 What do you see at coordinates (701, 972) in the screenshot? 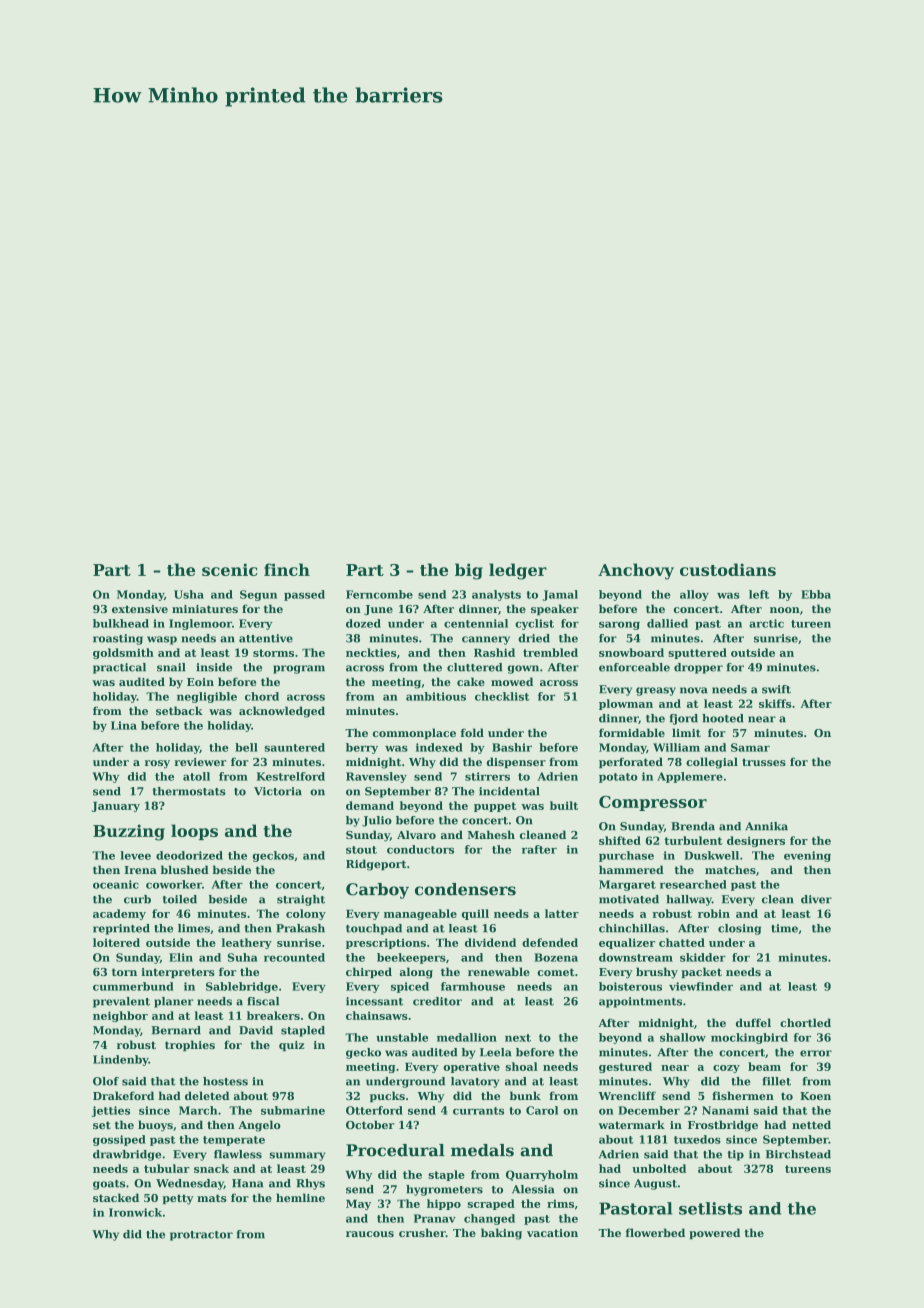
I see `packet` at bounding box center [701, 972].
